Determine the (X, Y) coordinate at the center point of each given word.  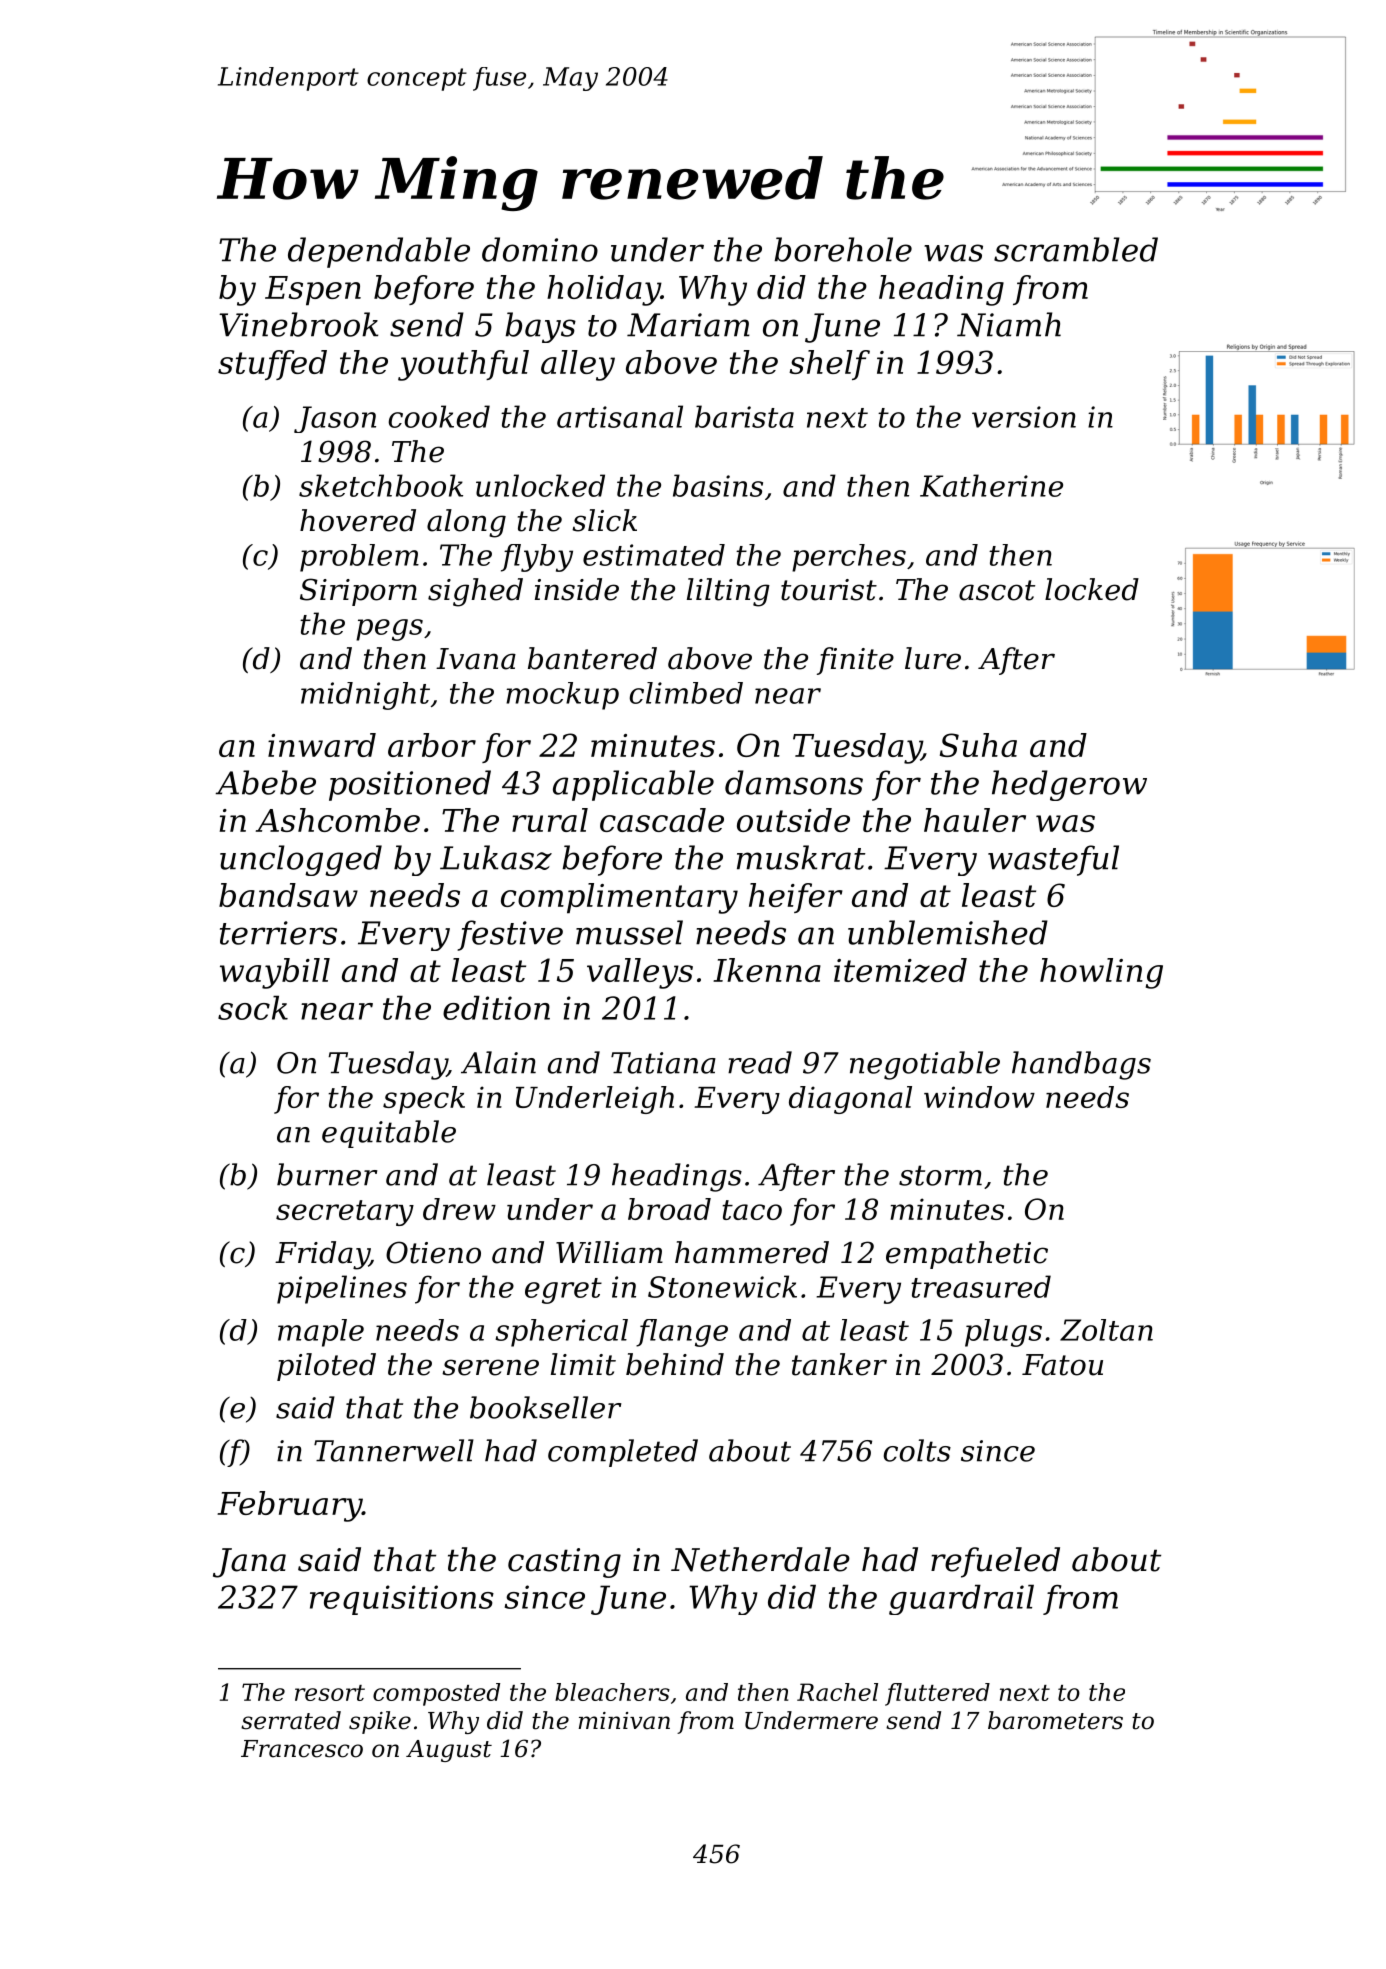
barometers (1055, 1720)
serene (490, 1367)
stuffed (272, 365)
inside (577, 589)
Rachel (837, 1692)
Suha (978, 745)
